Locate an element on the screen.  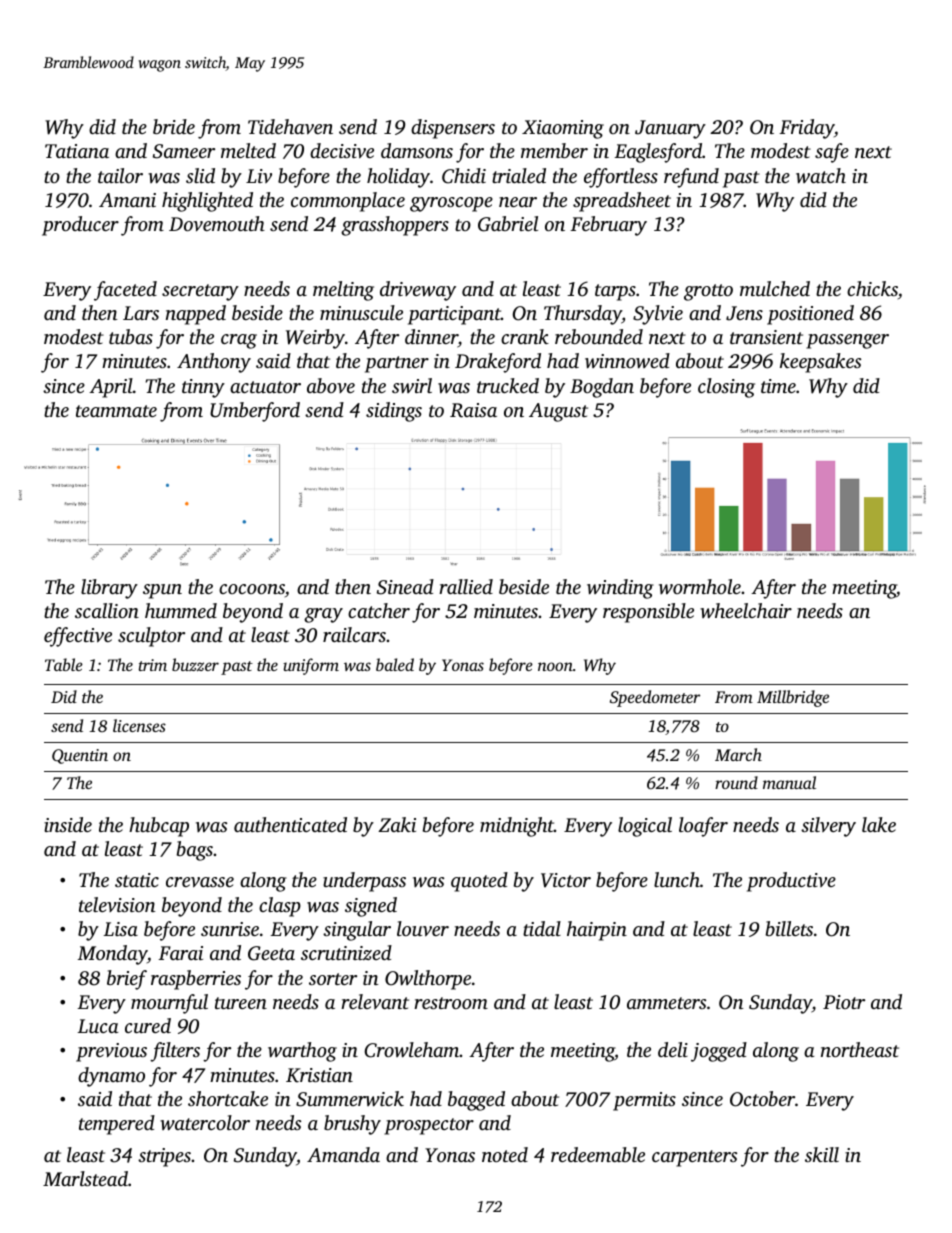
gyroscope is located at coordinates (451, 204).
